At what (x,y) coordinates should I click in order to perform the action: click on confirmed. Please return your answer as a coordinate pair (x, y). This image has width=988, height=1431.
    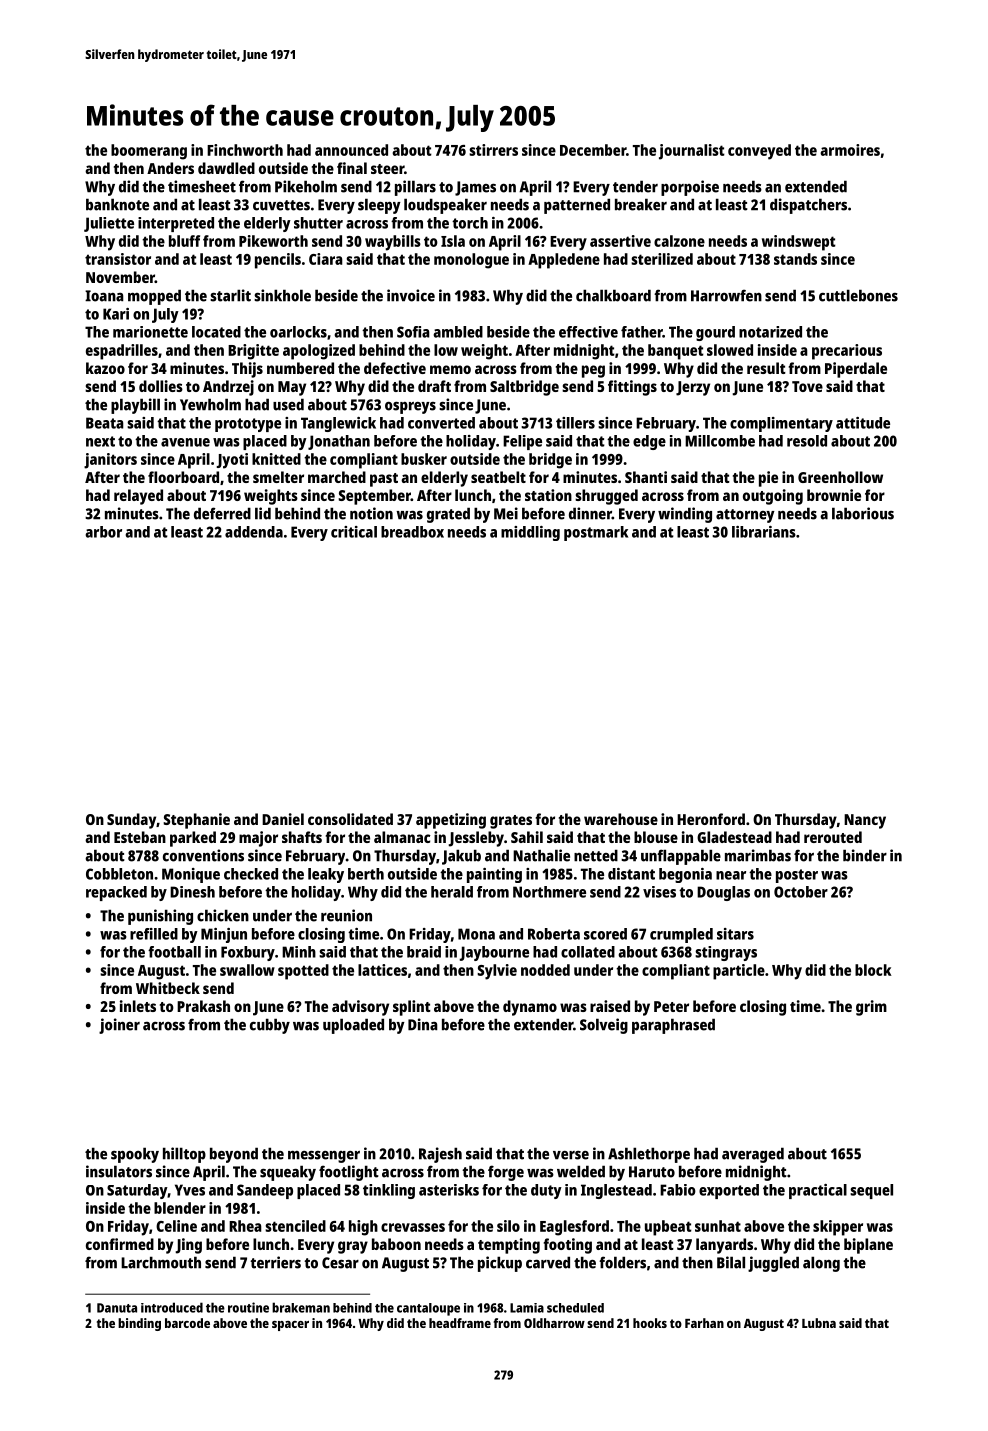
    Looking at the image, I should click on (120, 1244).
